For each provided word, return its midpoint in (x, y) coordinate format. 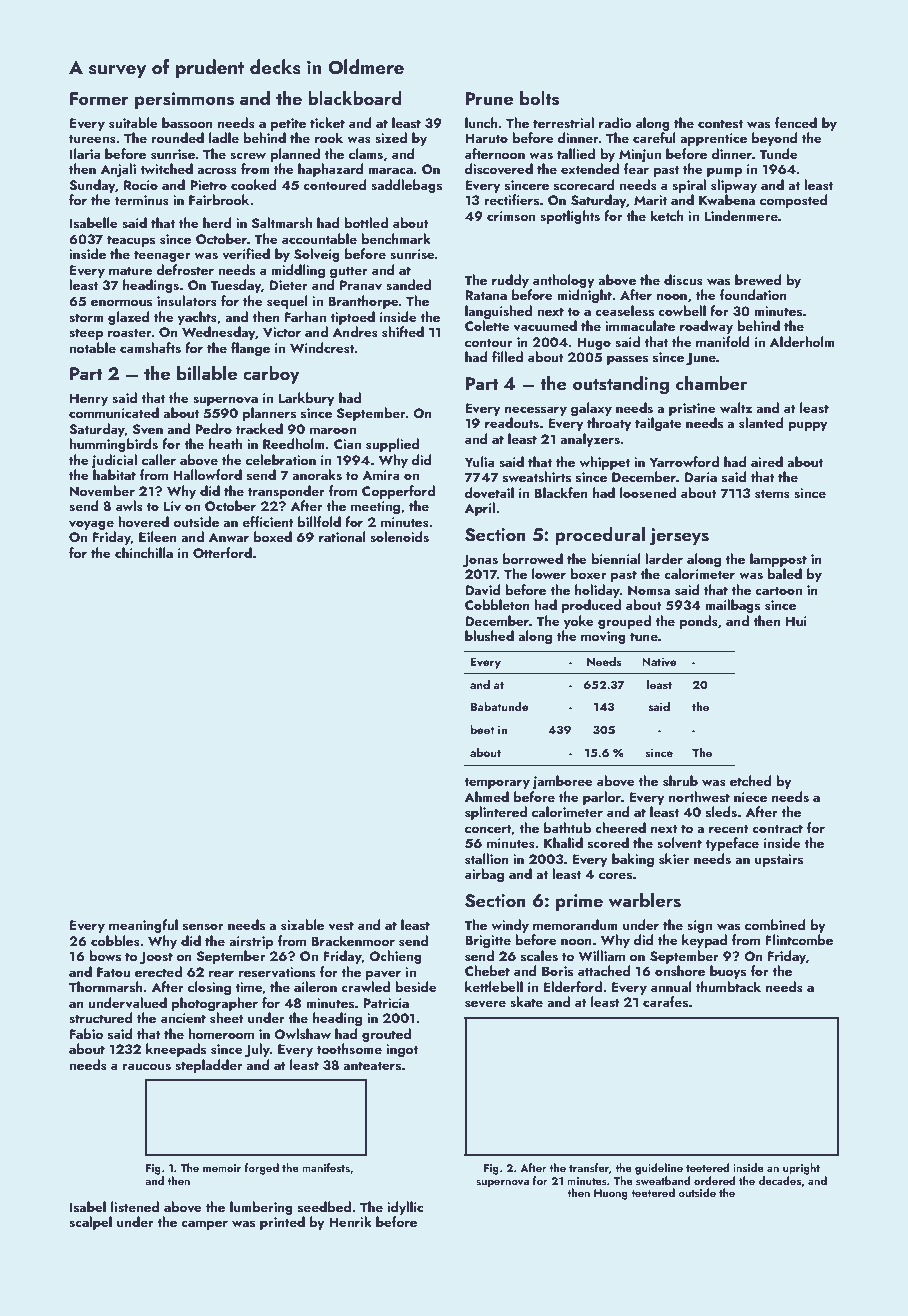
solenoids (399, 537)
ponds (699, 622)
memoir (222, 1168)
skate (526, 1002)
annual (671, 986)
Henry (89, 399)
